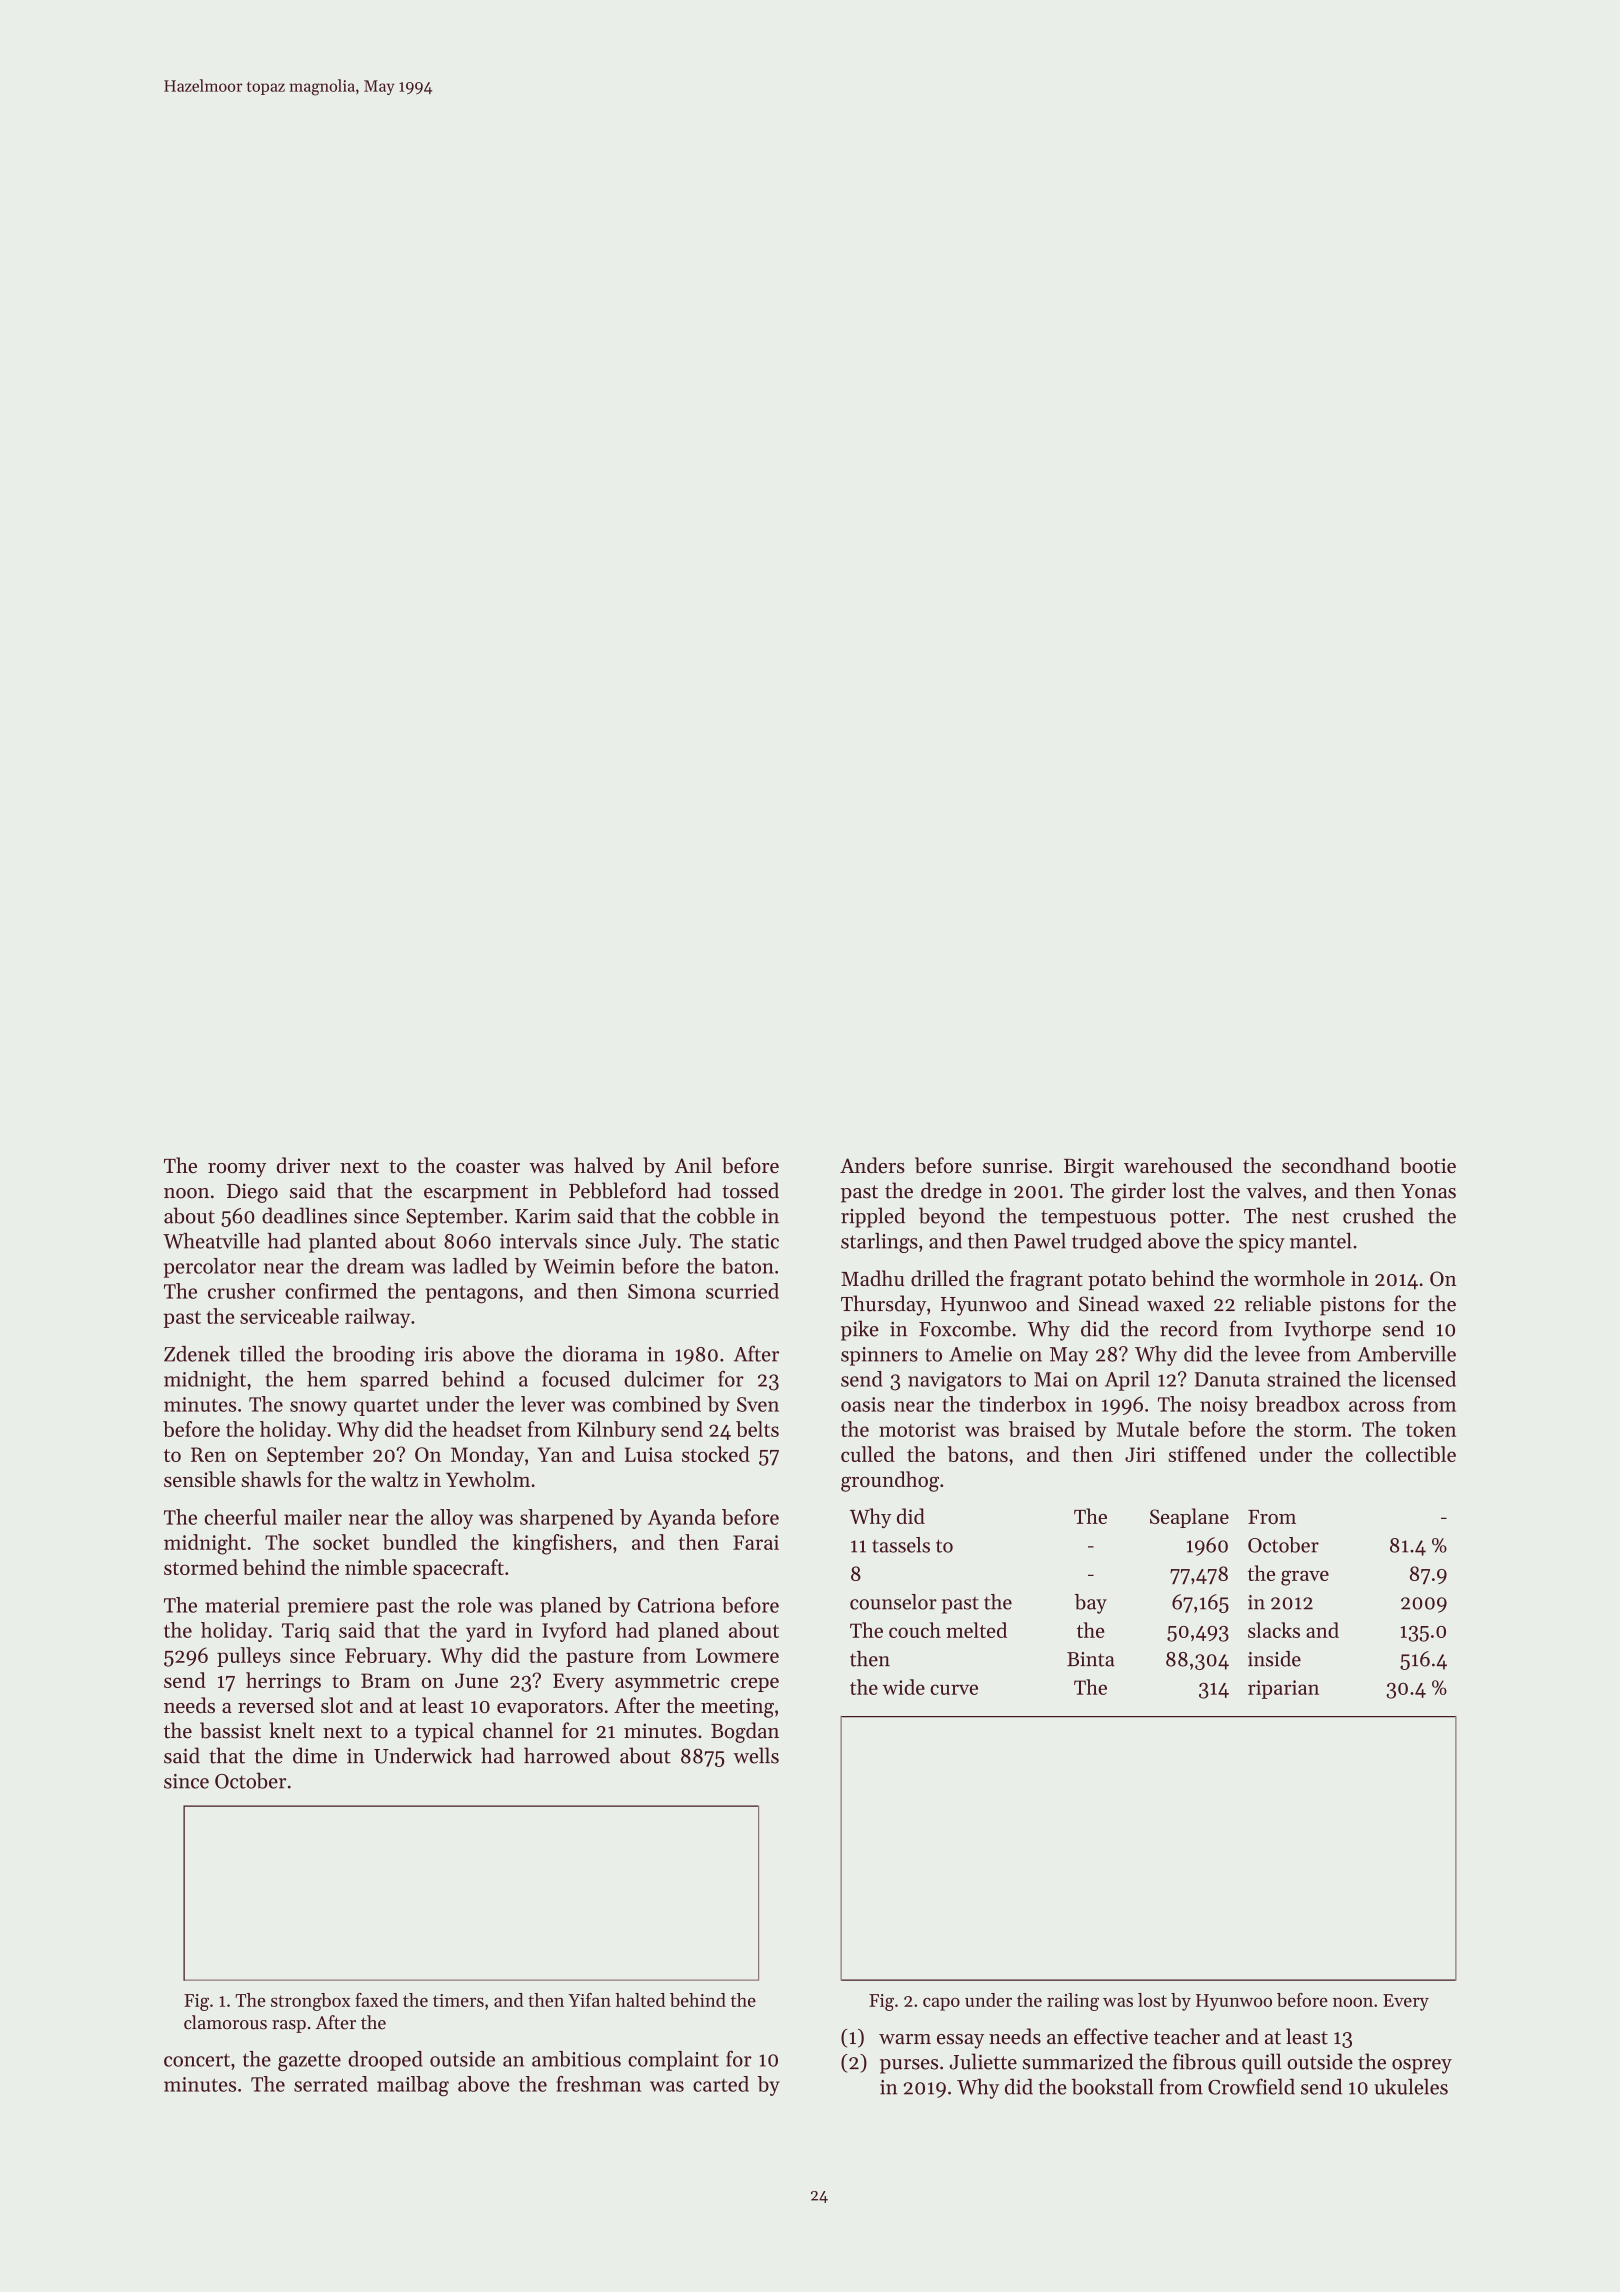 This screenshot has width=1620, height=2292. I want to click on concert, so click(197, 2060).
